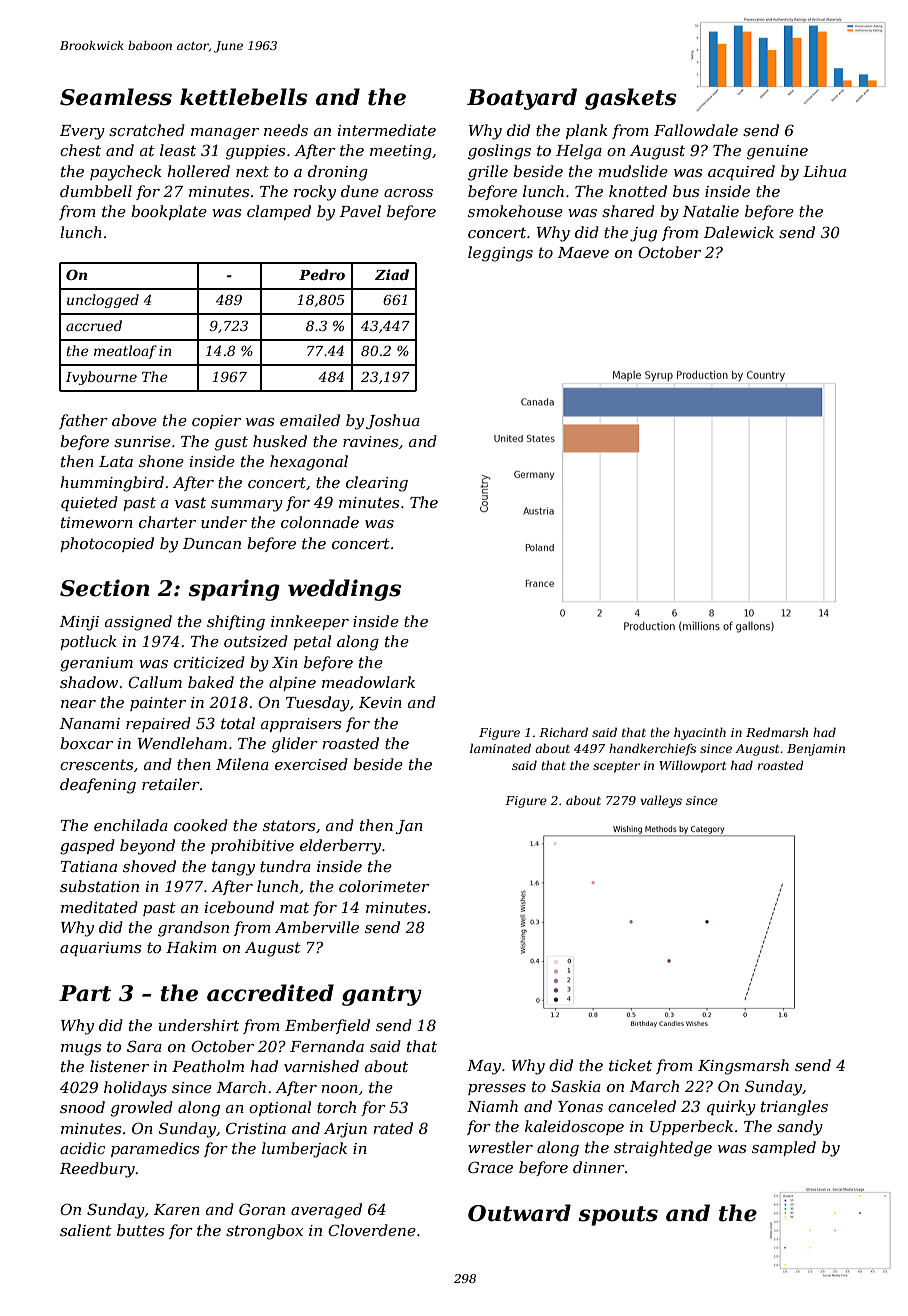 The width and height of the screenshot is (908, 1316). Describe the element at coordinates (563, 732) in the screenshot. I see `Richard` at that location.
